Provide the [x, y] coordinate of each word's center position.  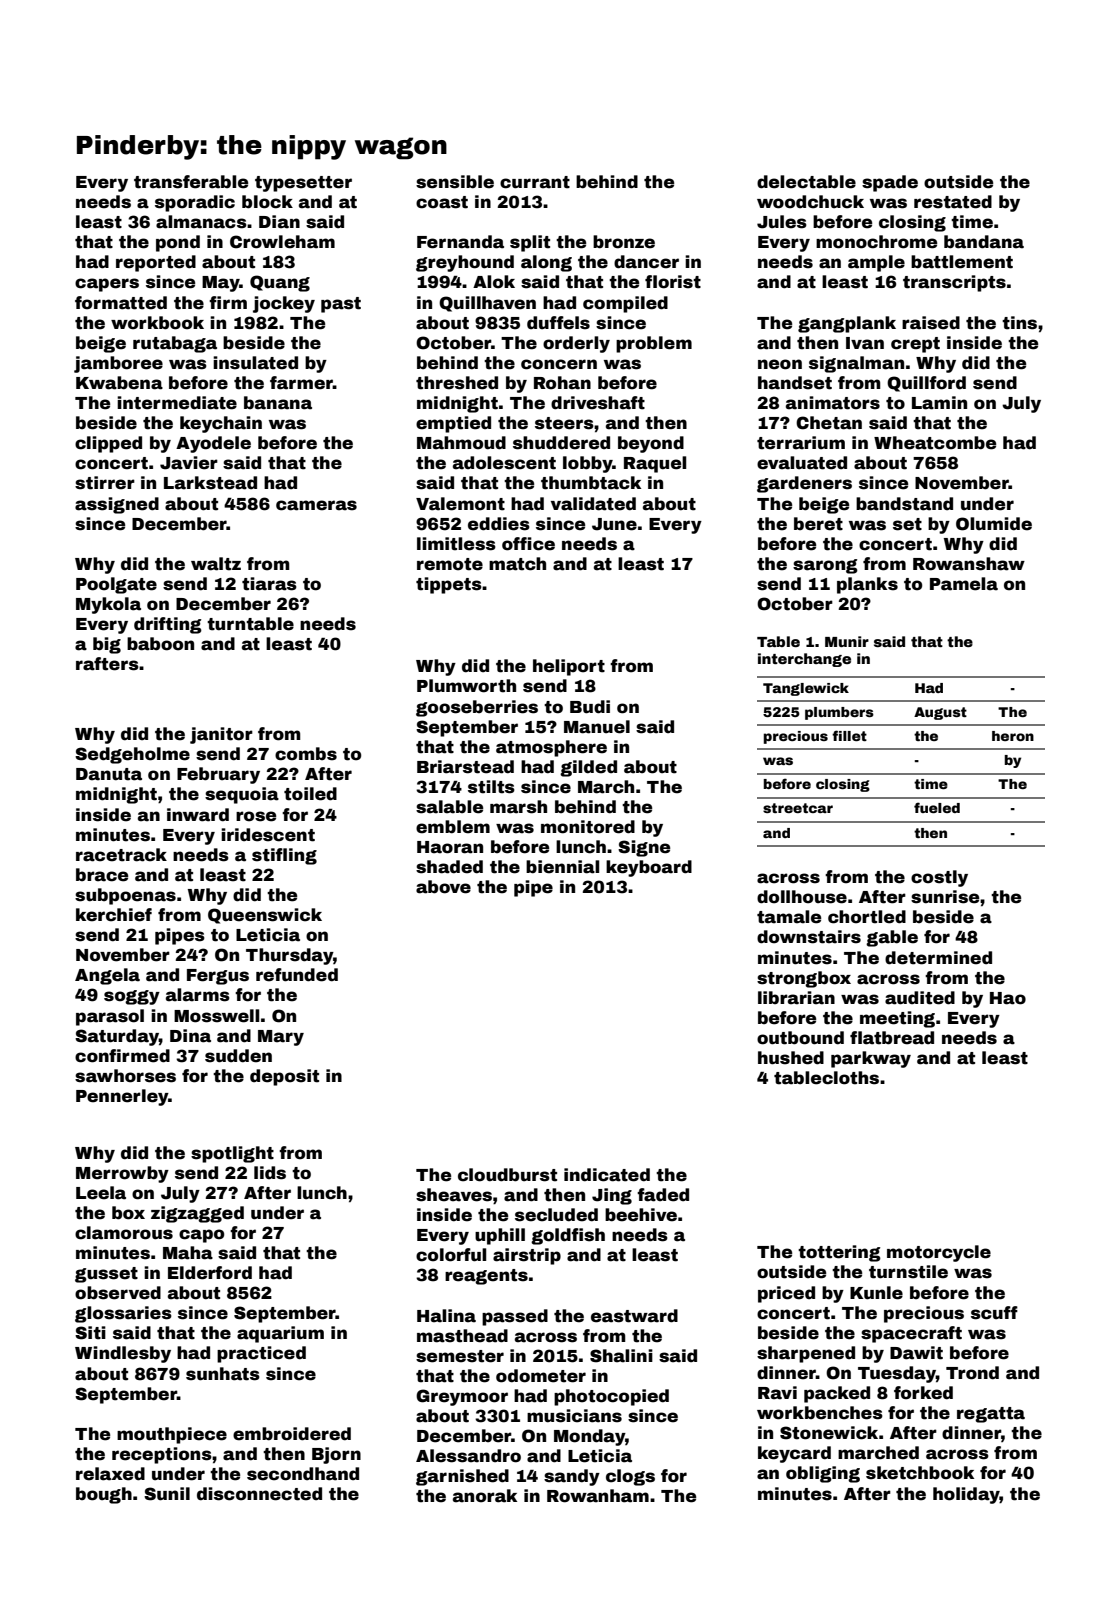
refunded [297, 975]
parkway [871, 1059]
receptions [162, 1455]
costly [939, 878]
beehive [641, 1215]
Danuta [109, 774]
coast [442, 202]
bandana [984, 242]
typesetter [303, 184]
